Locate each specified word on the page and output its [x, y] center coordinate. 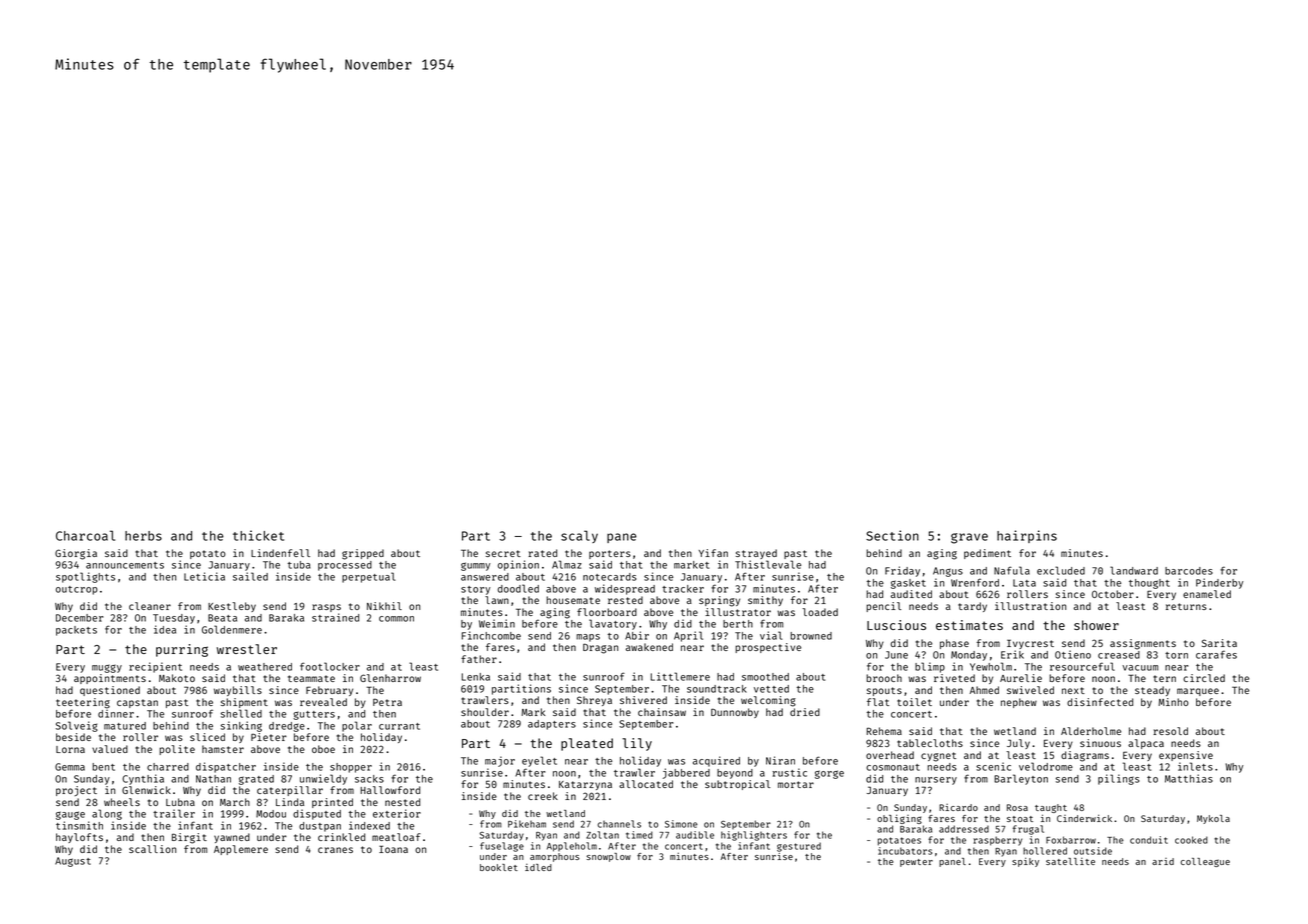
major [500, 761]
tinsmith [79, 825]
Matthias [1189, 778]
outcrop [77, 590]
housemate [573, 600]
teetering [83, 703]
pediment [987, 554]
